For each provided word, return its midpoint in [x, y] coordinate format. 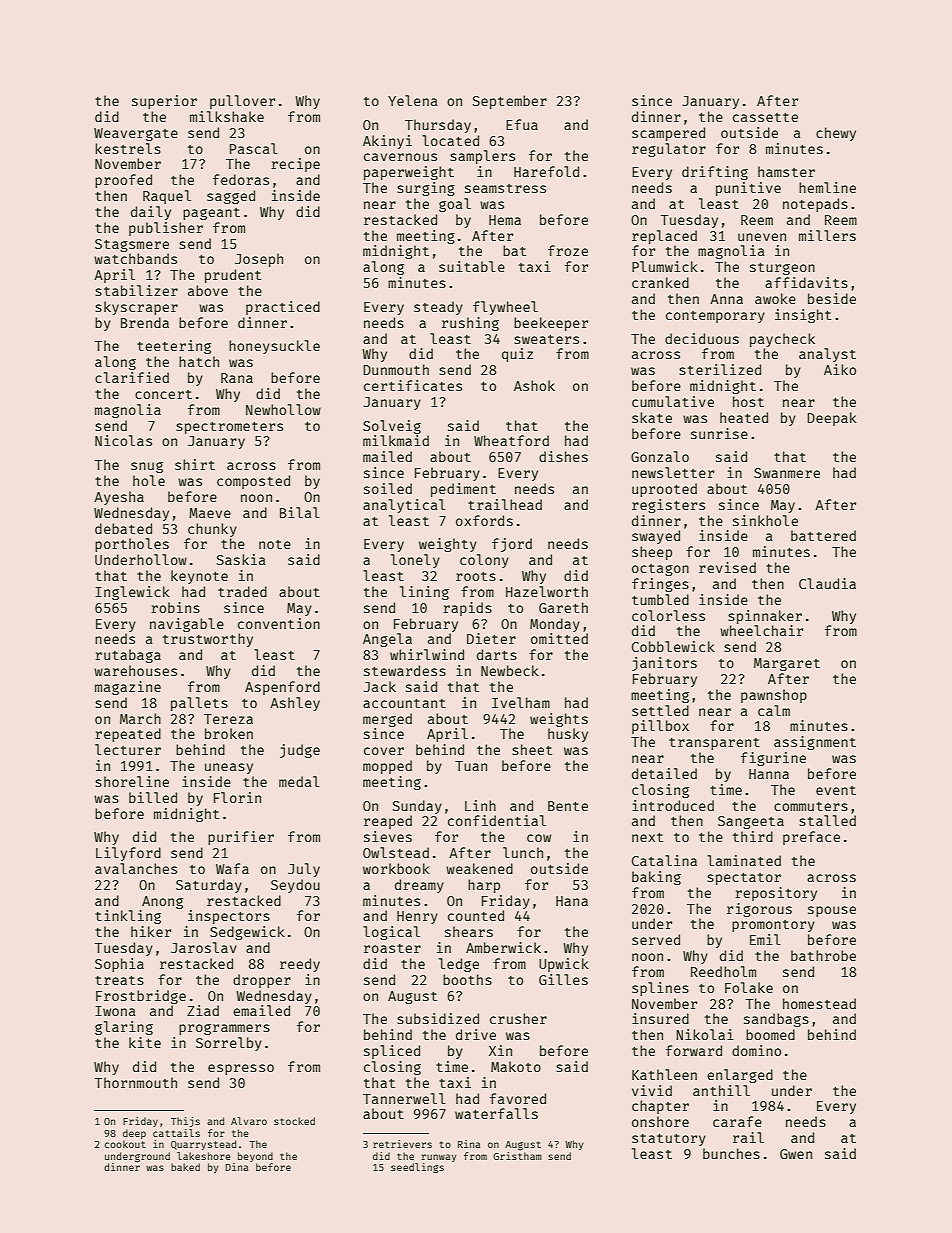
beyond [255, 1157]
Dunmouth [396, 369]
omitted [559, 638]
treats [119, 980]
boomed [770, 1034]
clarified [132, 377]
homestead [819, 1003]
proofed [123, 181]
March [140, 718]
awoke [775, 298]
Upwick [564, 965]
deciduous [702, 338]
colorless [668, 615]
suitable [472, 266]
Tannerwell [404, 1098]
